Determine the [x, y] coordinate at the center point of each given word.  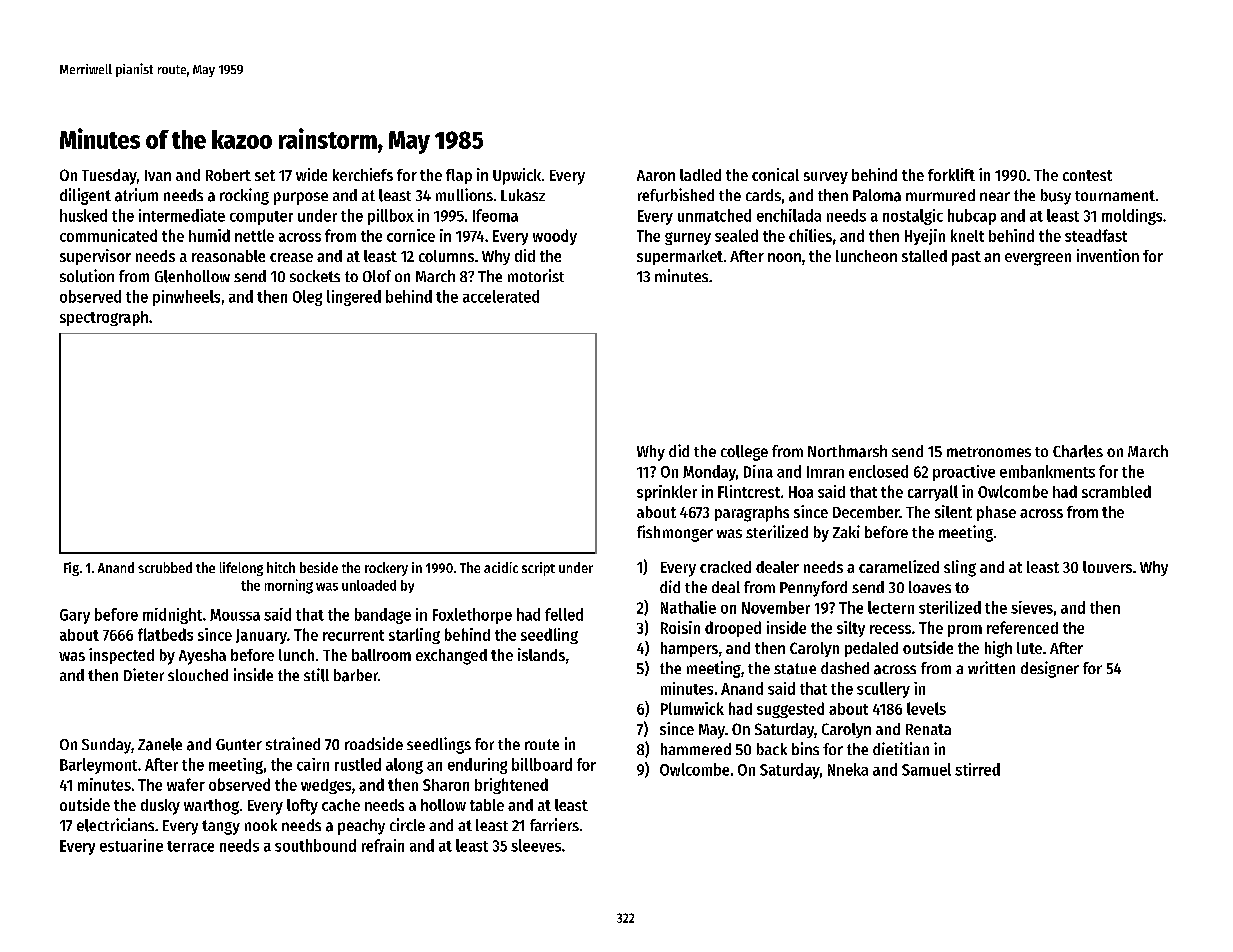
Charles [1078, 451]
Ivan [158, 175]
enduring [477, 766]
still [316, 675]
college [744, 453]
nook [261, 825]
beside [319, 567]
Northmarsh [847, 451]
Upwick [517, 176]
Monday [709, 473]
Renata [928, 729]
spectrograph [104, 318]
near [995, 196]
